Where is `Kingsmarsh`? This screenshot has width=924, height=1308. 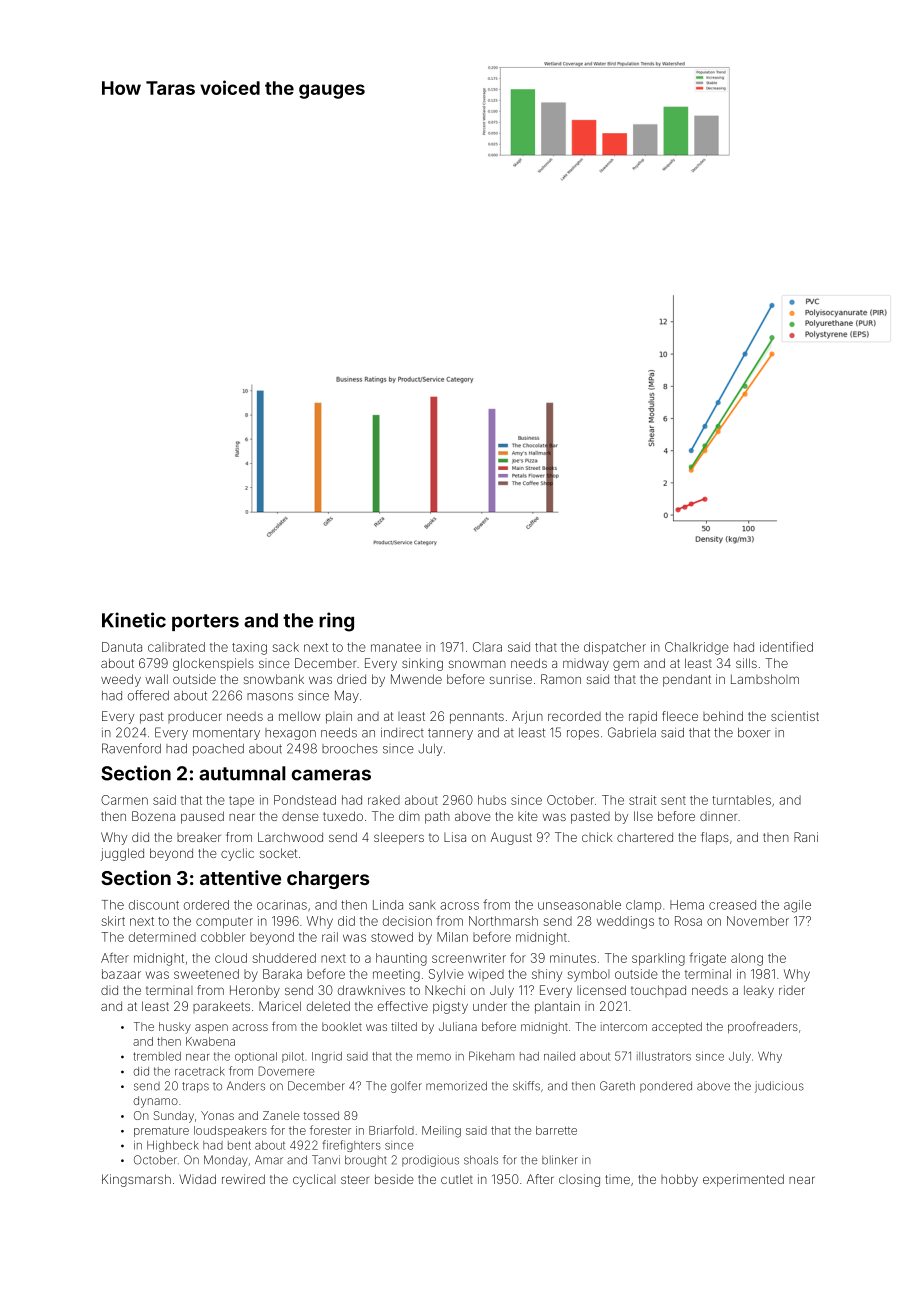
Kingsmarsh is located at coordinates (136, 1180).
